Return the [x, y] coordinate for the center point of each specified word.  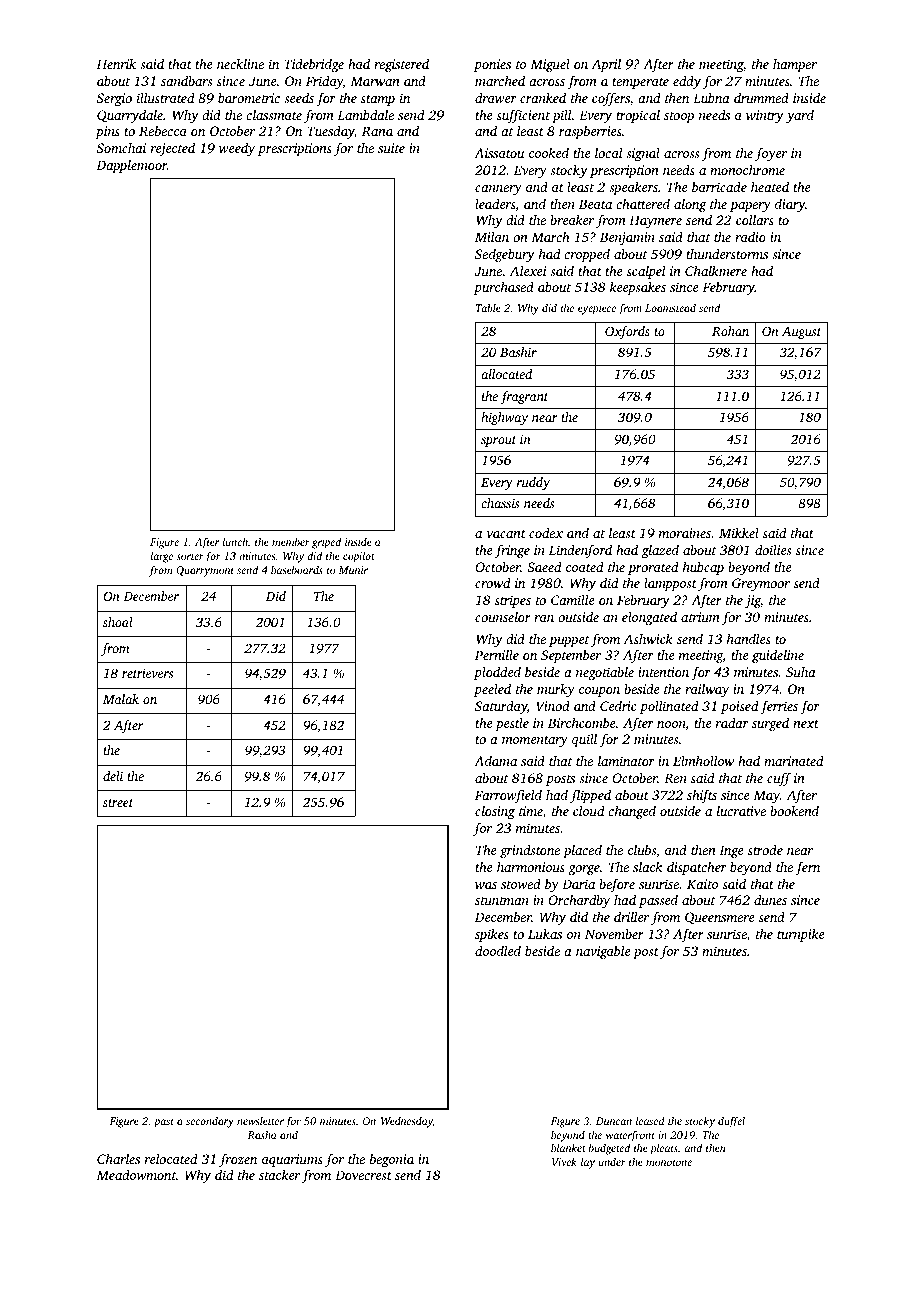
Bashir [518, 352]
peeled [492, 690]
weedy [237, 149]
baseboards [297, 569]
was [486, 885]
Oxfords [627, 332]
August [801, 333]
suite [391, 148]
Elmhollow [703, 760]
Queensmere [720, 918]
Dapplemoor [131, 166]
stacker [279, 1175]
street [118, 803]
